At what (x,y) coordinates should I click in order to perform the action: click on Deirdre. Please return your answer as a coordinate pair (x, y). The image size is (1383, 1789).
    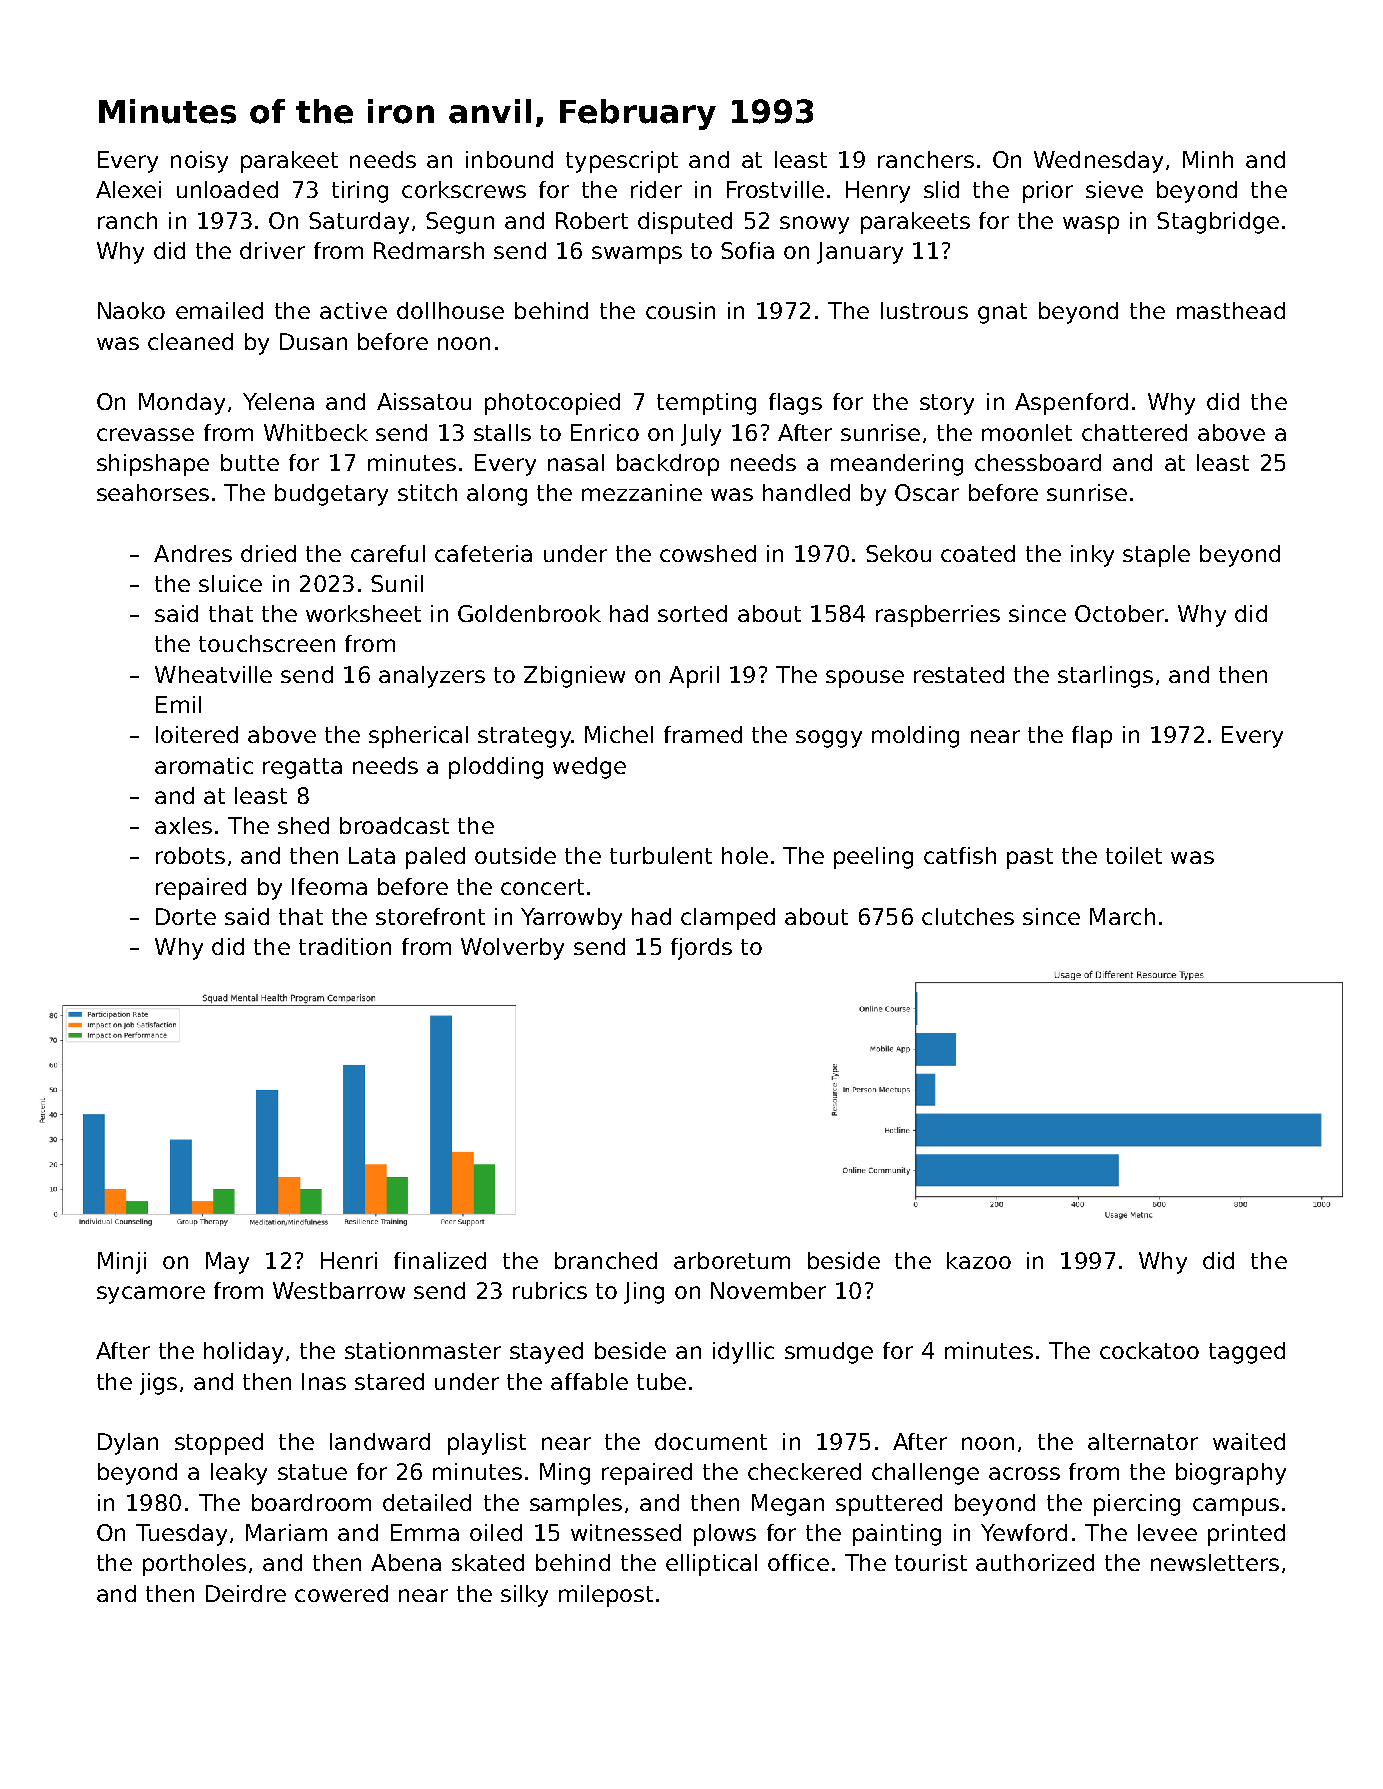
    Looking at the image, I should click on (246, 1593).
